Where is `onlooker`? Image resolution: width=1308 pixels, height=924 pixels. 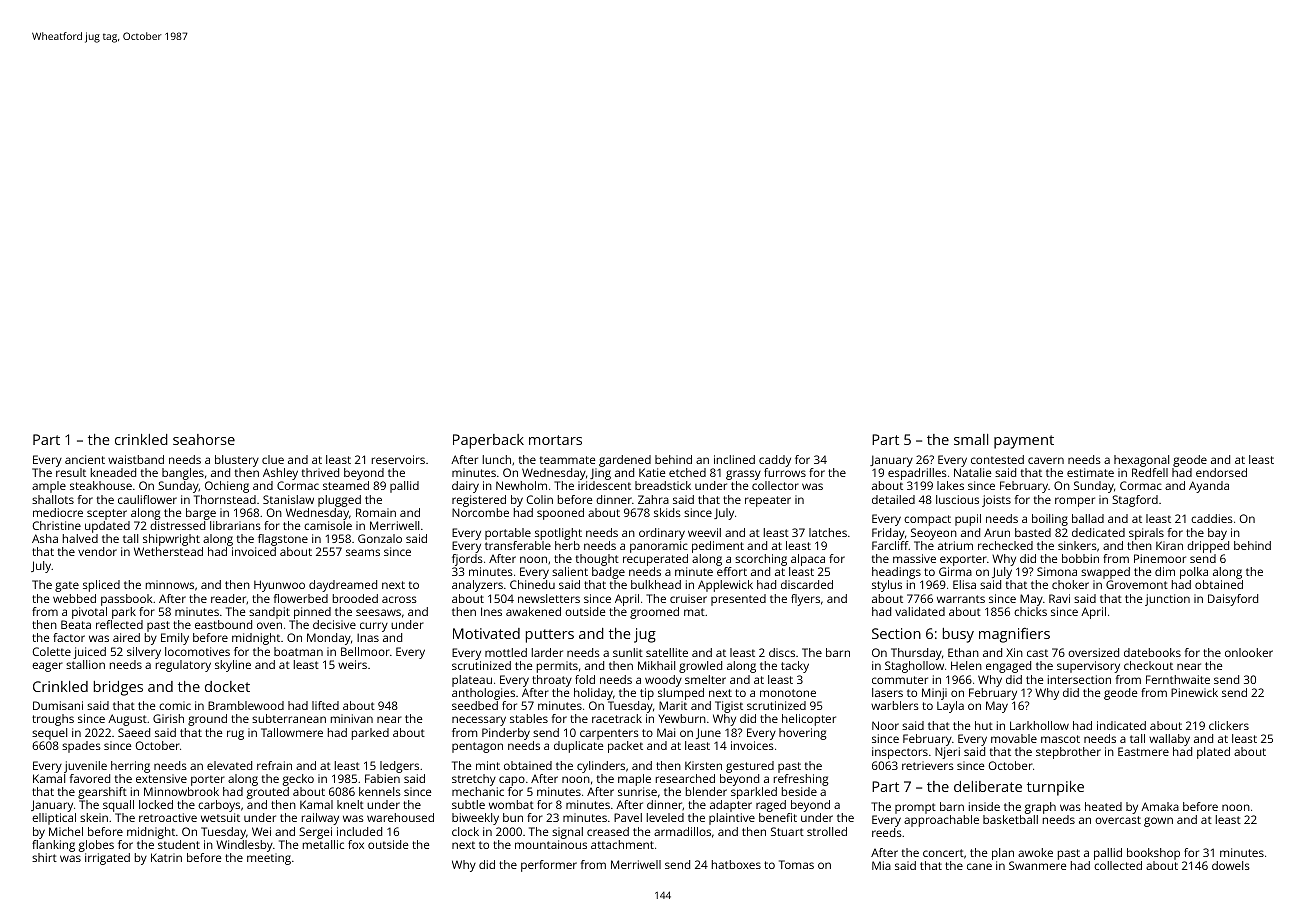
onlooker is located at coordinates (1249, 652).
